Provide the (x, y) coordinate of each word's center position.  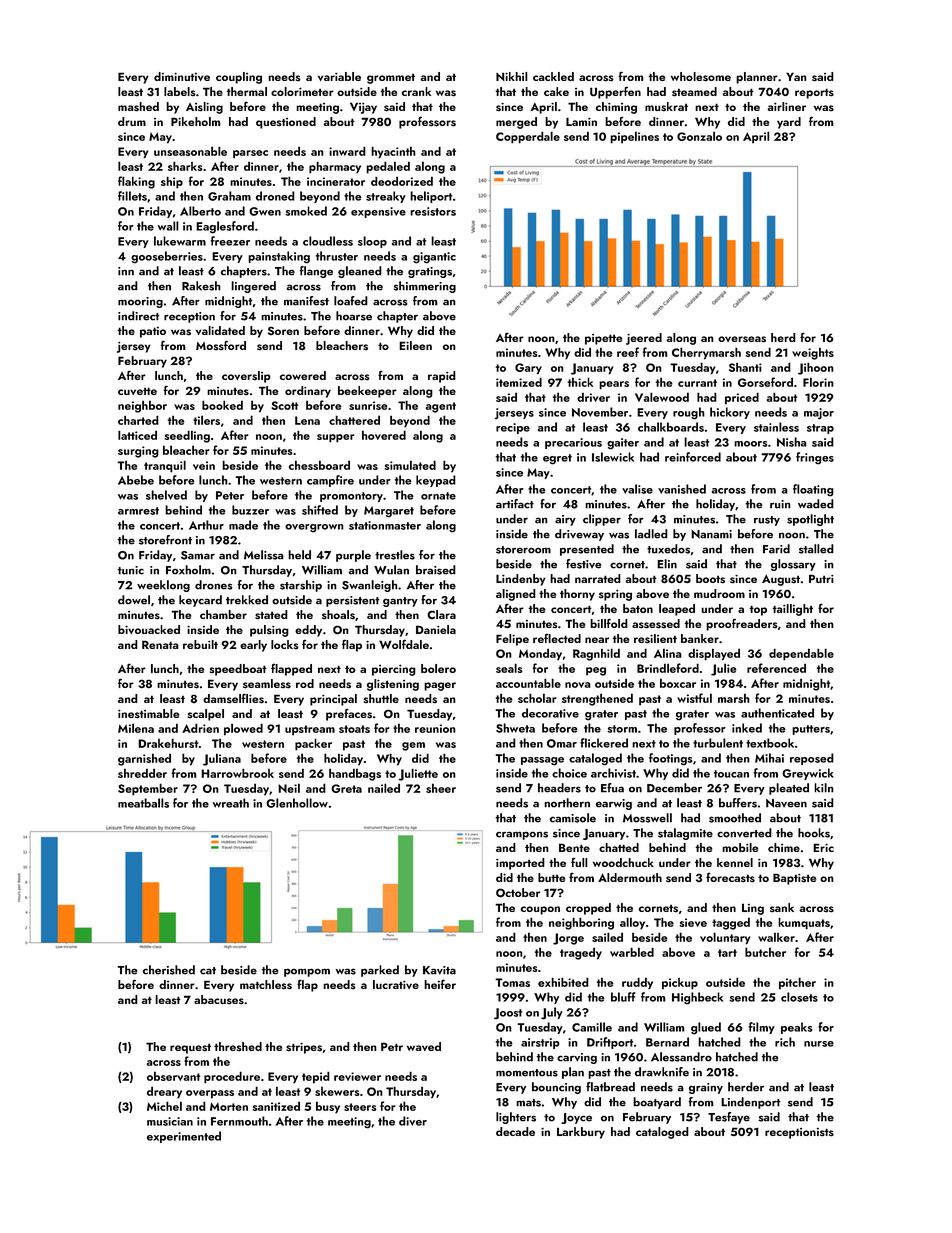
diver (413, 1121)
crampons (522, 835)
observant (173, 1076)
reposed (812, 759)
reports (814, 93)
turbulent (718, 743)
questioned (286, 123)
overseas (742, 339)
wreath (231, 803)
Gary (528, 369)
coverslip (246, 377)
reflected (557, 638)
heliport (431, 197)
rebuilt (200, 644)
